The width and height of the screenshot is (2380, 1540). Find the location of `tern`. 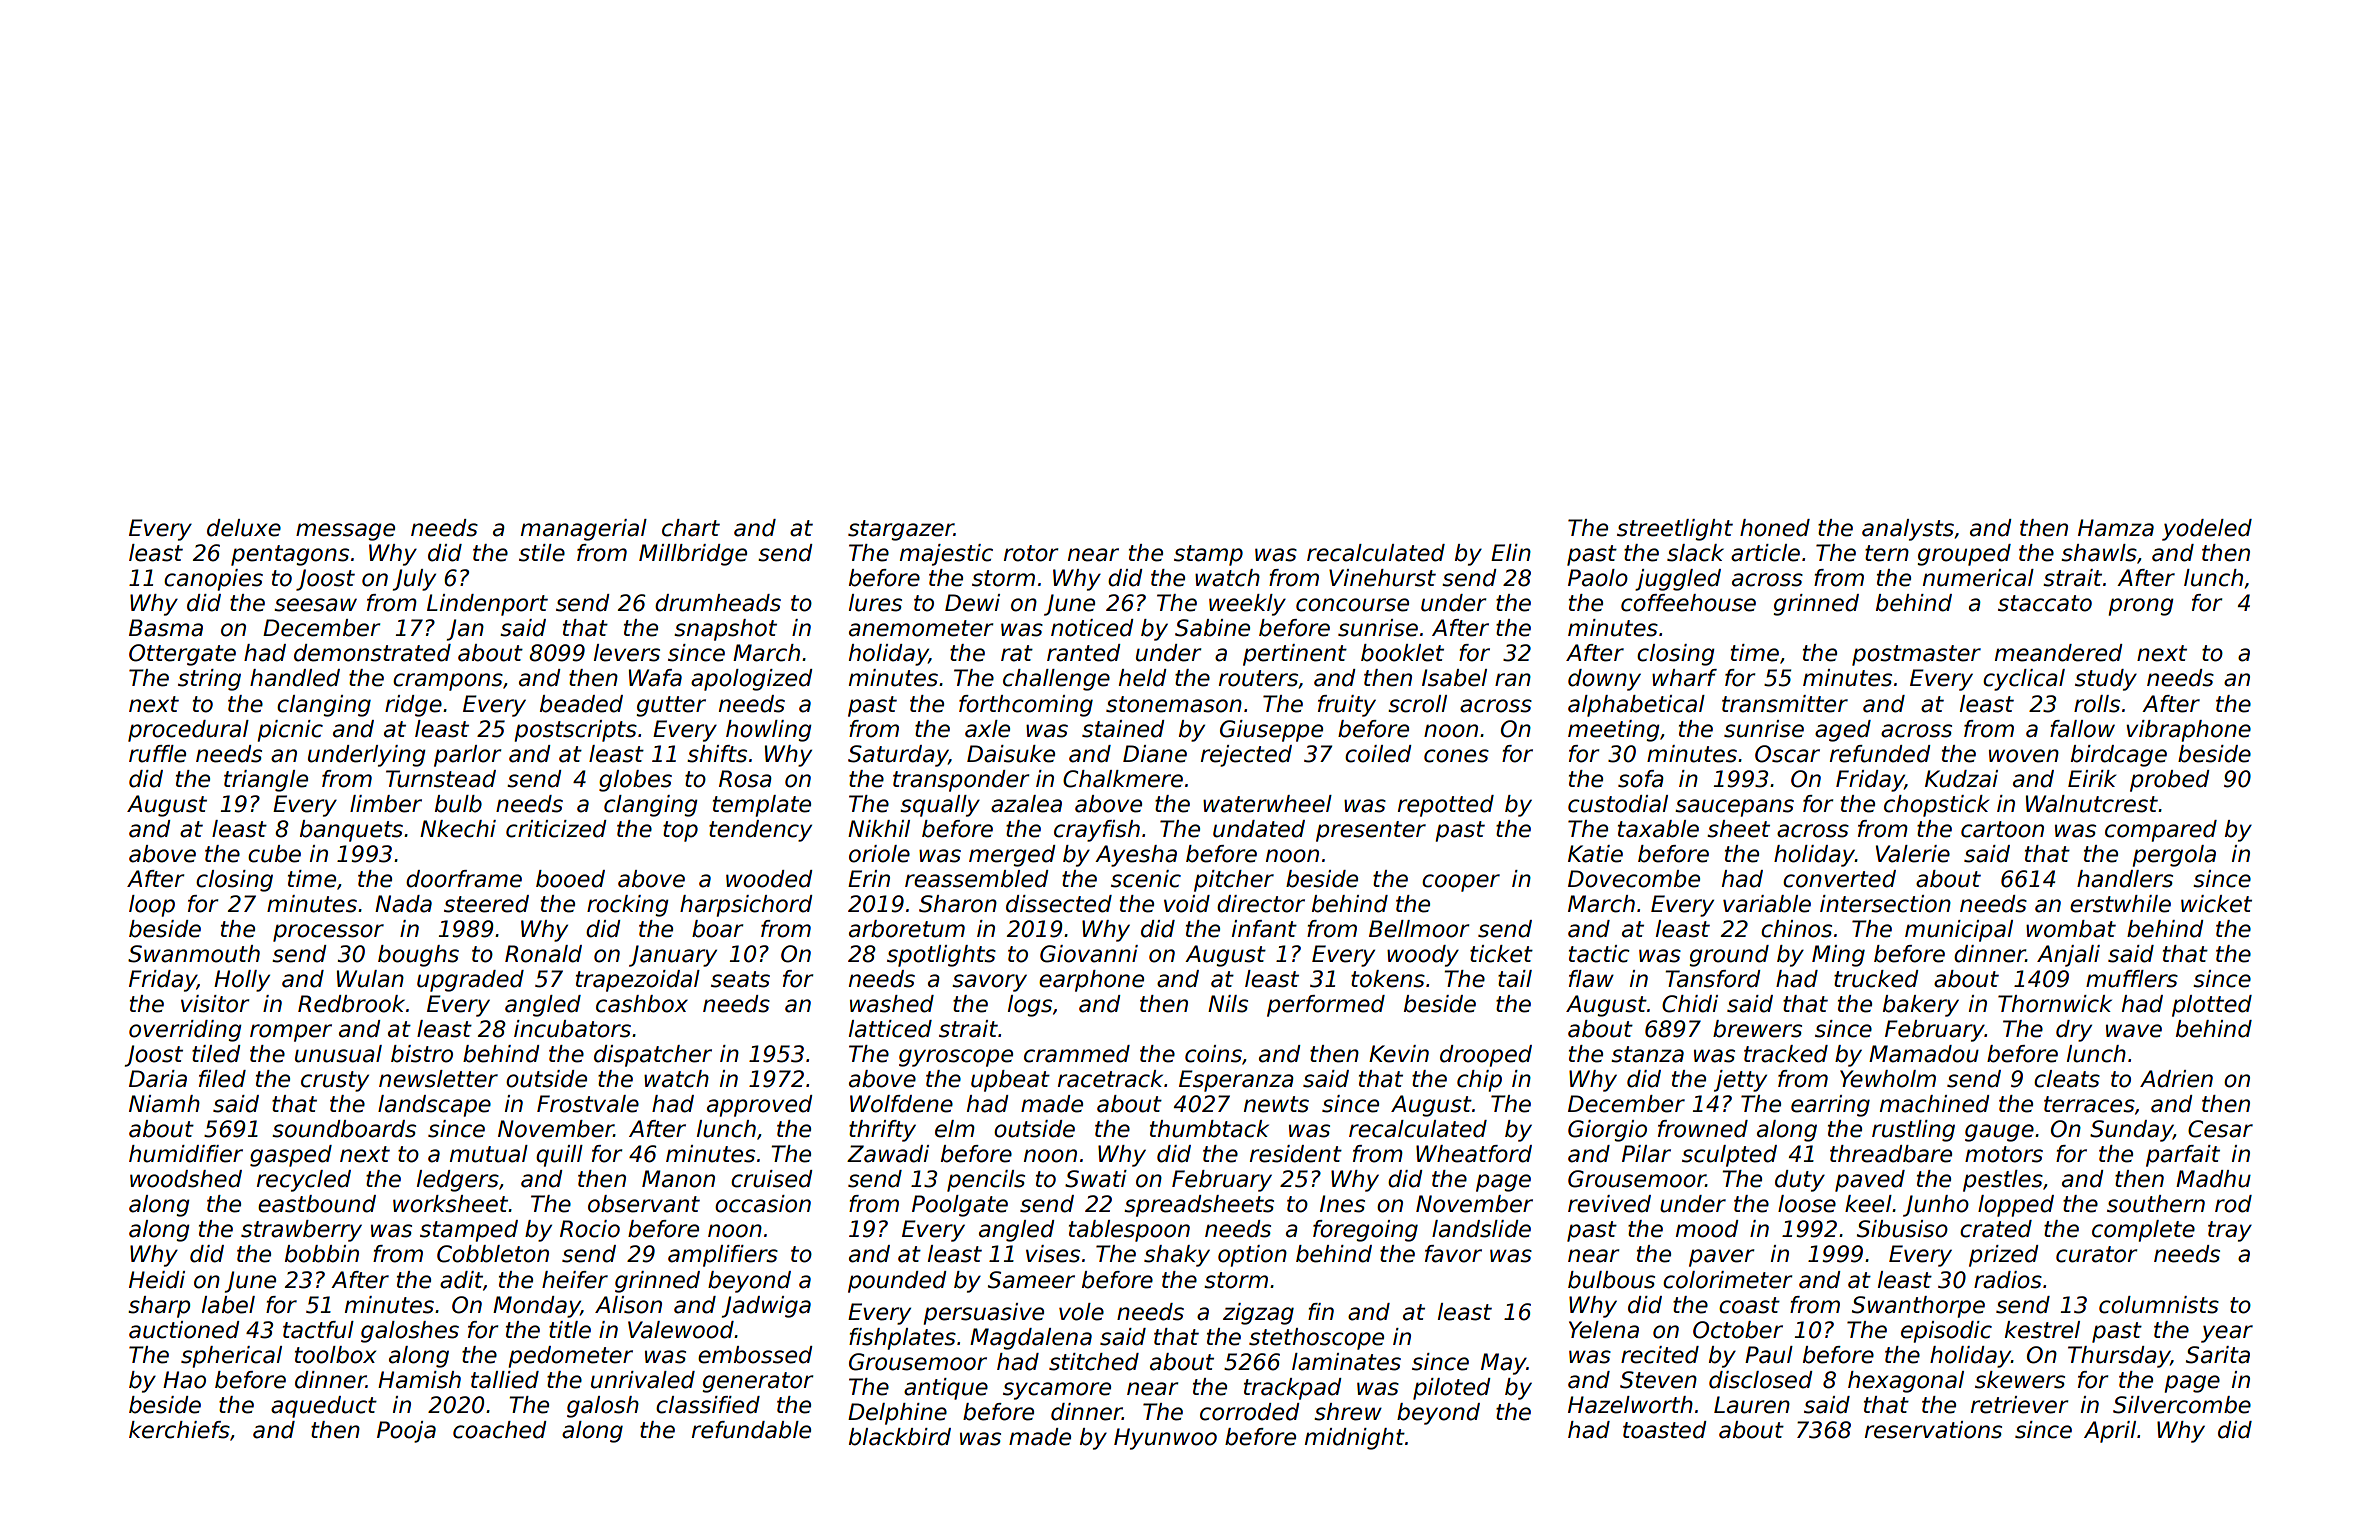

tern is located at coordinates (1887, 553).
